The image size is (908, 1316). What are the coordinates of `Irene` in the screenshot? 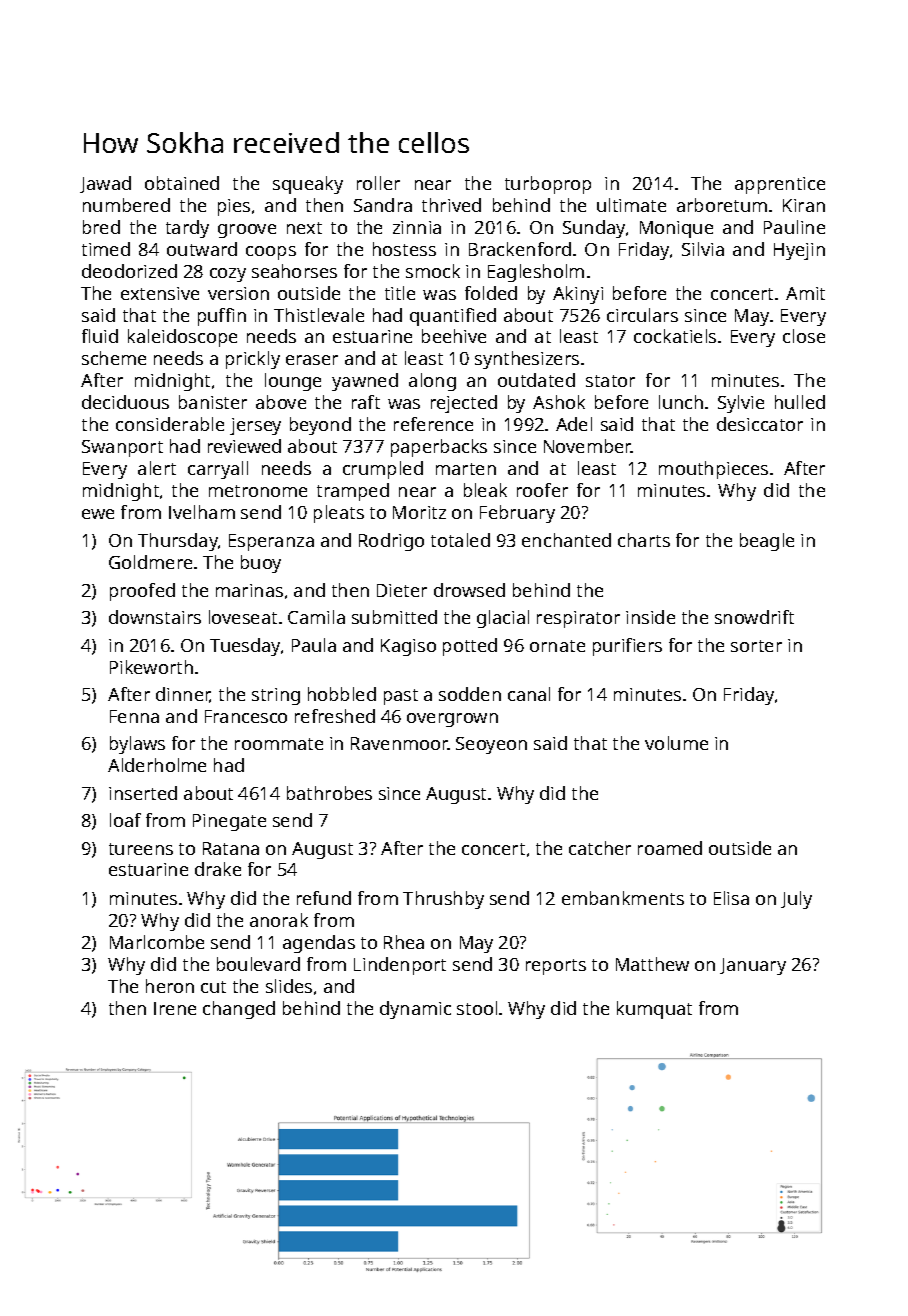 It's located at (175, 1008).
